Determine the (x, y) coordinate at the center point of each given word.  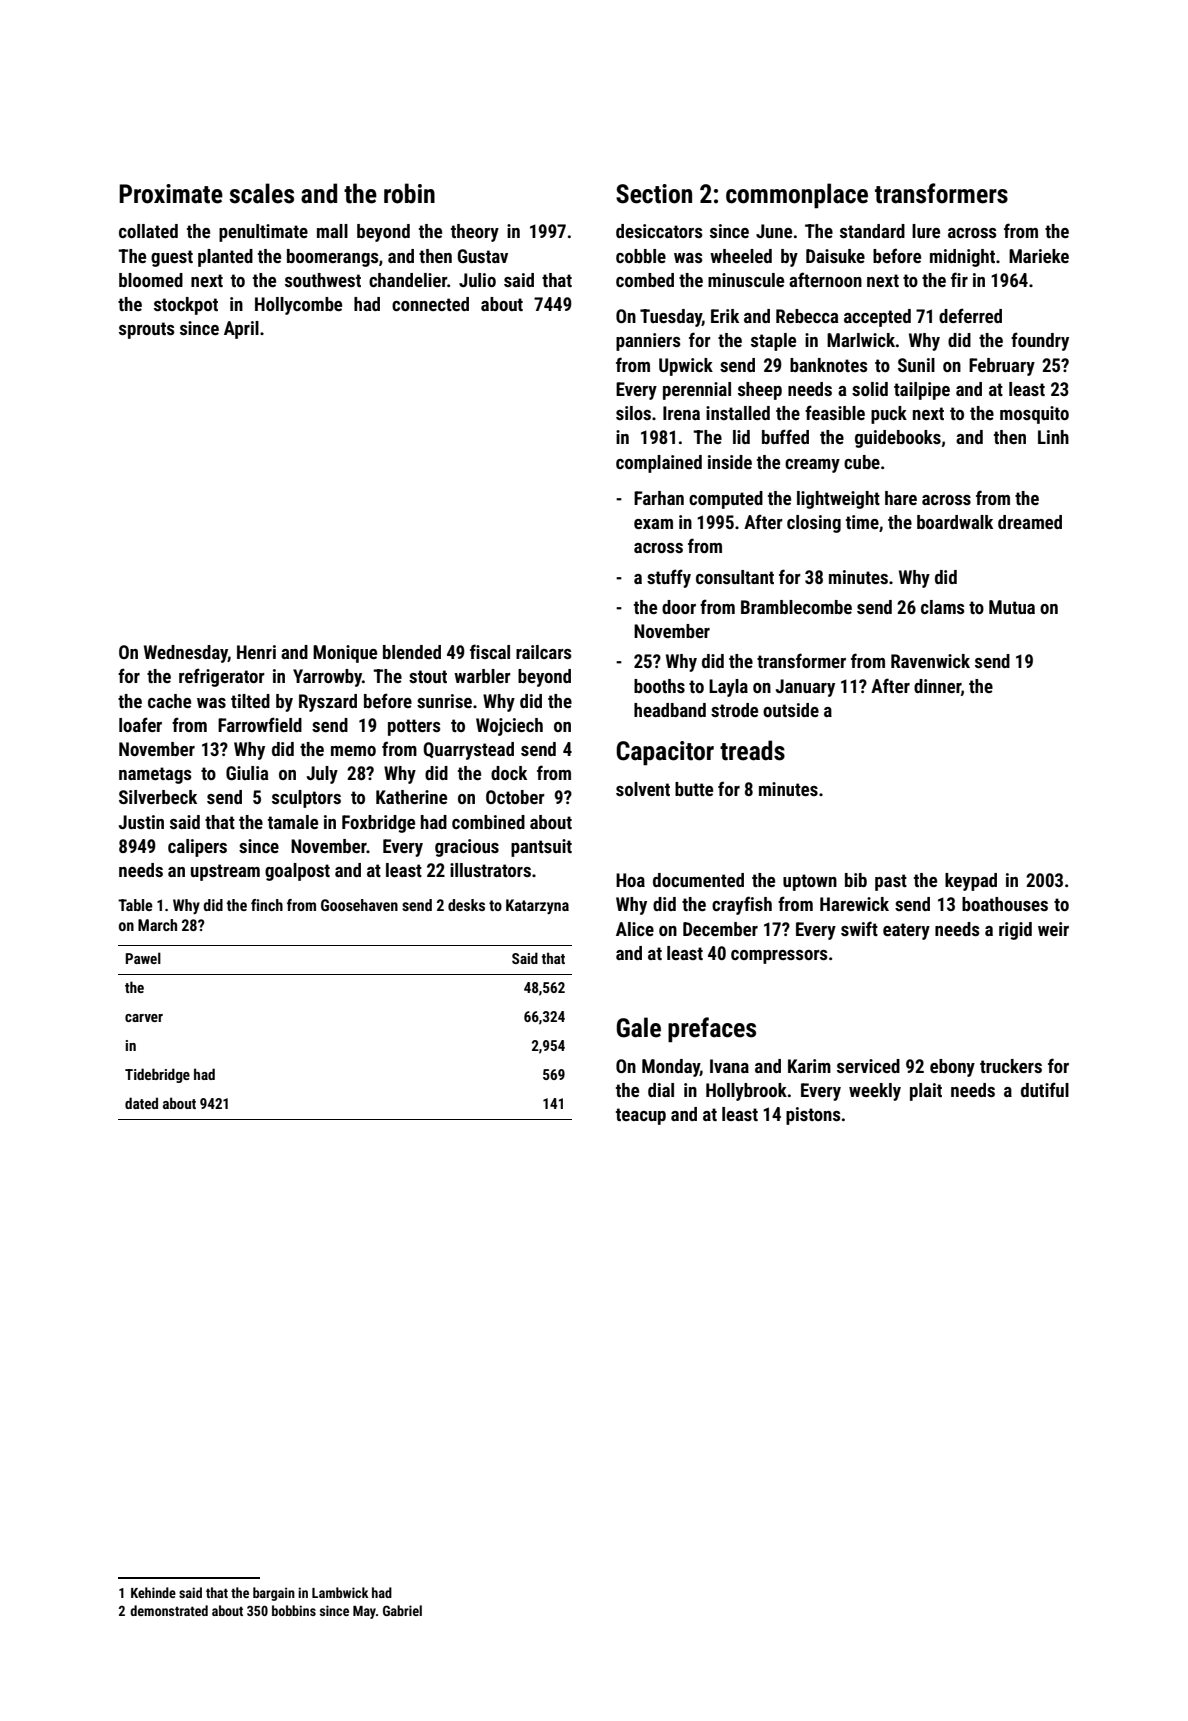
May (364, 1612)
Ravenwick (930, 661)
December (720, 929)
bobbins (294, 1610)
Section (654, 194)
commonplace (797, 196)
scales (261, 193)
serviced (868, 1066)
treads (752, 750)
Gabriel (402, 1610)
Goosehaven (359, 905)
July (322, 775)
